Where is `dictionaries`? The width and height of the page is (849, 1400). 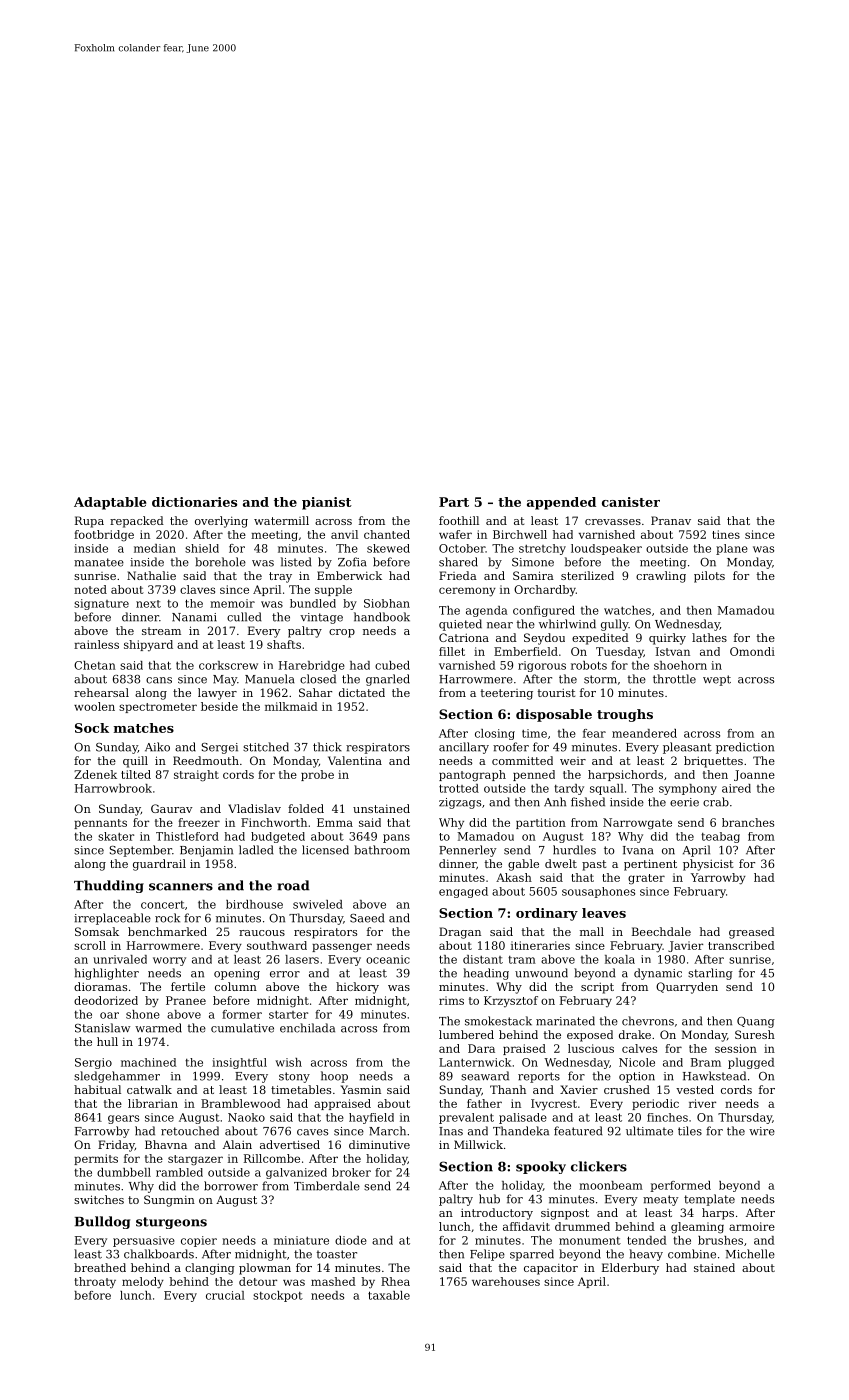
dictionaries is located at coordinates (194, 502).
